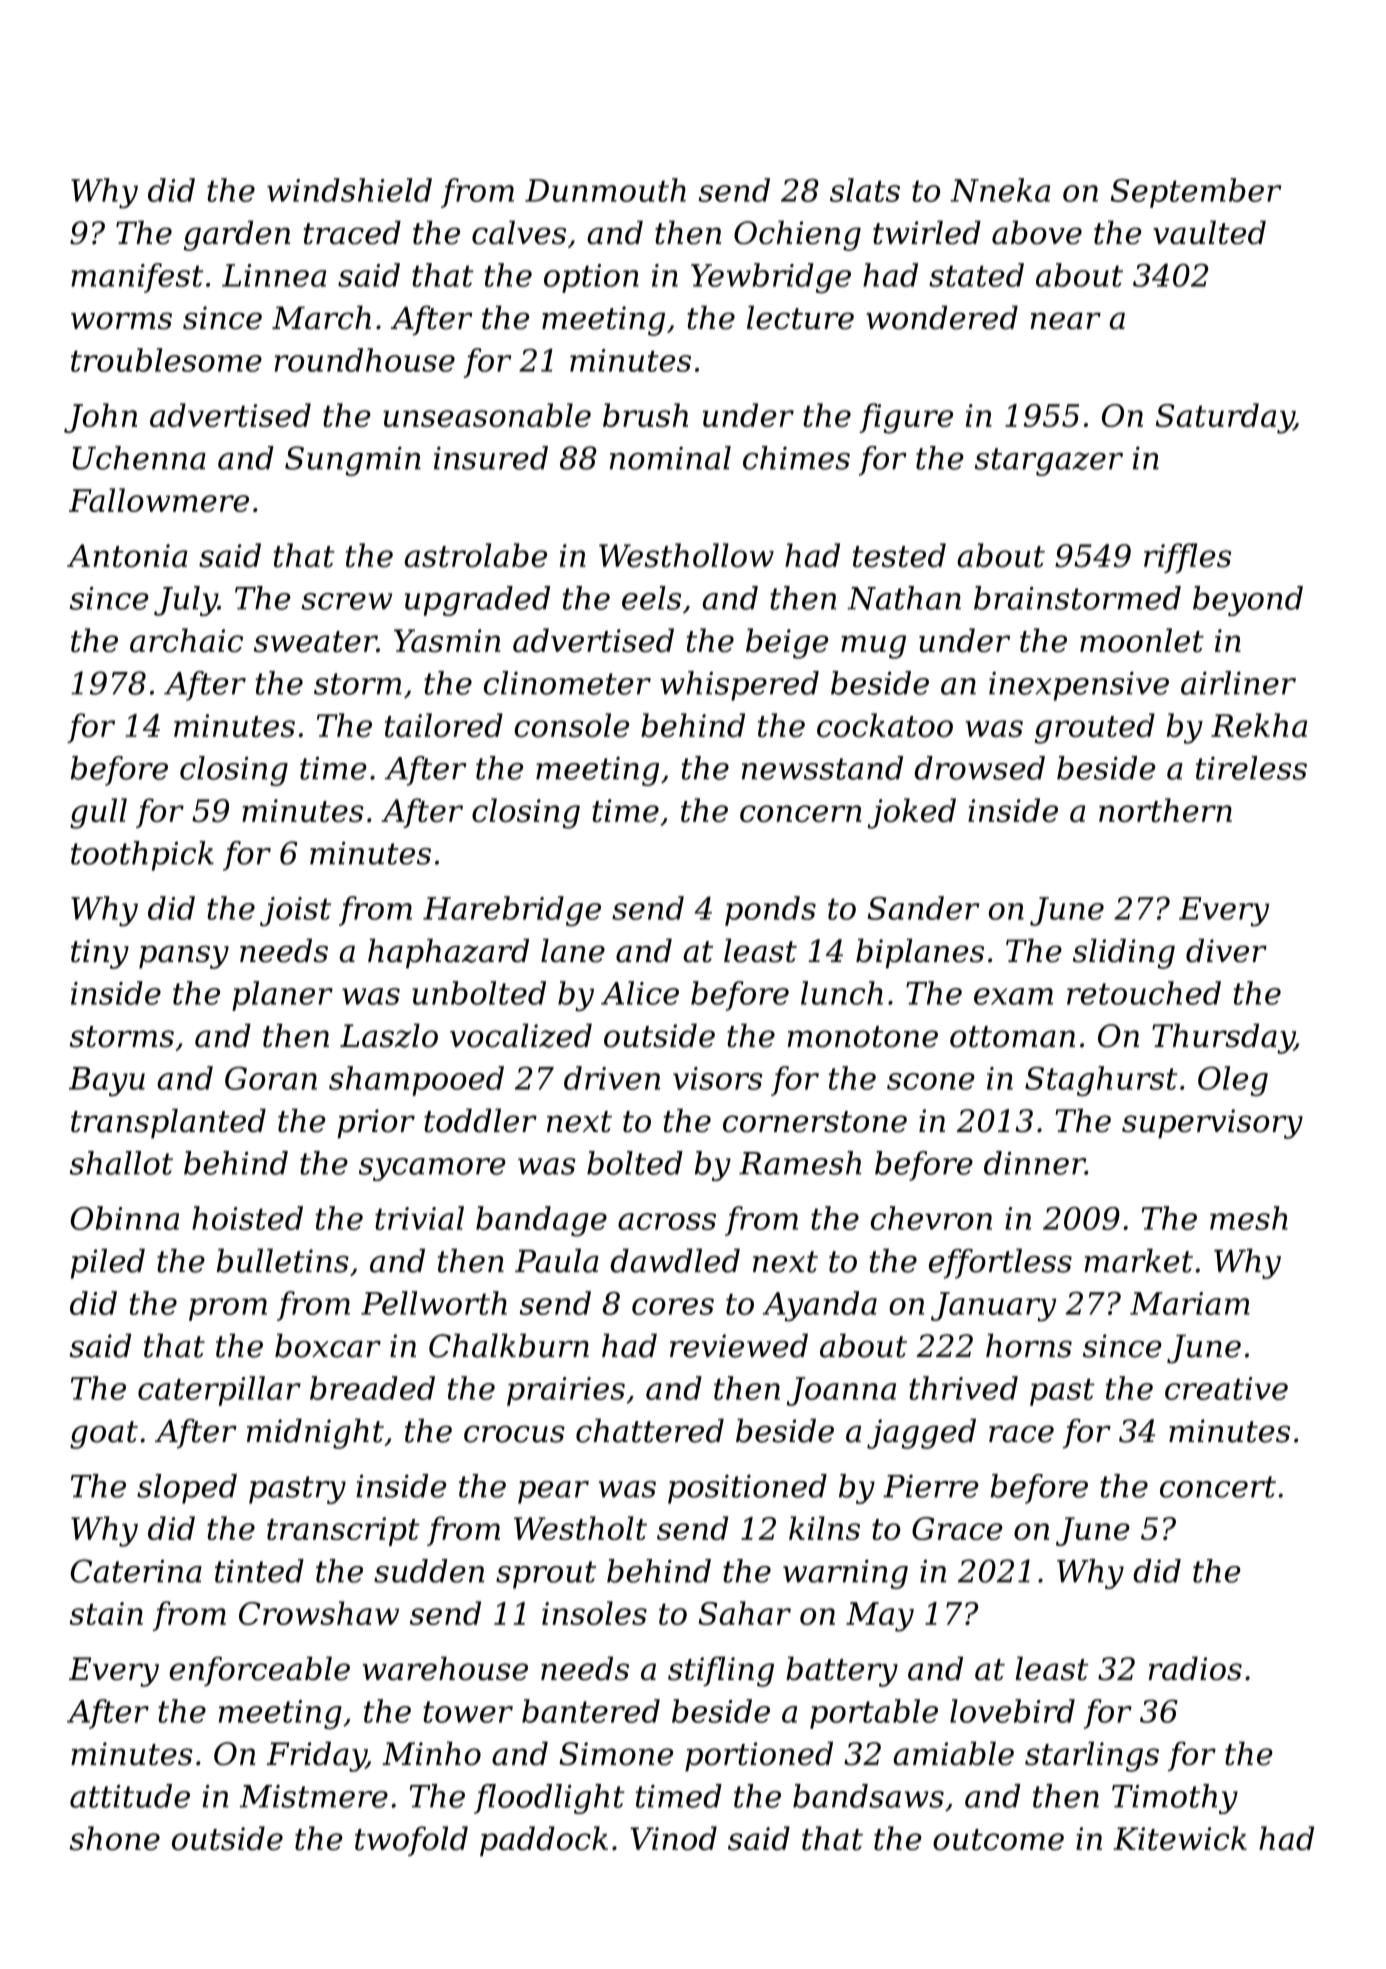 This image has height=1969, width=1386. What do you see at coordinates (259, 1671) in the image?
I see `enforceable` at bounding box center [259, 1671].
